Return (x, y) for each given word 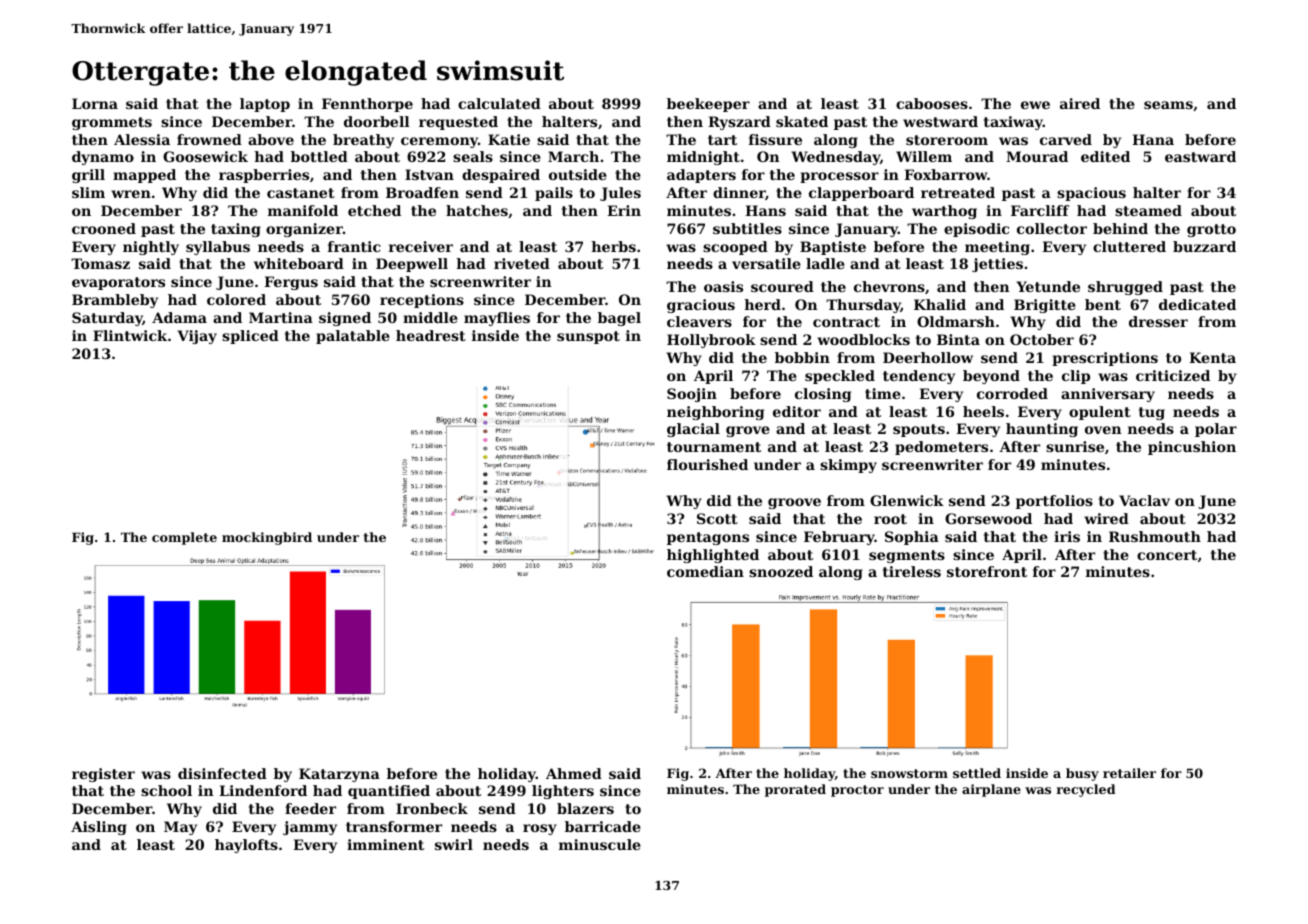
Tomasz (100, 263)
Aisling (99, 828)
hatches (477, 210)
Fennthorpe (367, 105)
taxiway (1013, 123)
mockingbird (267, 538)
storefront (987, 571)
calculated (499, 103)
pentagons (708, 538)
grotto (1211, 230)
